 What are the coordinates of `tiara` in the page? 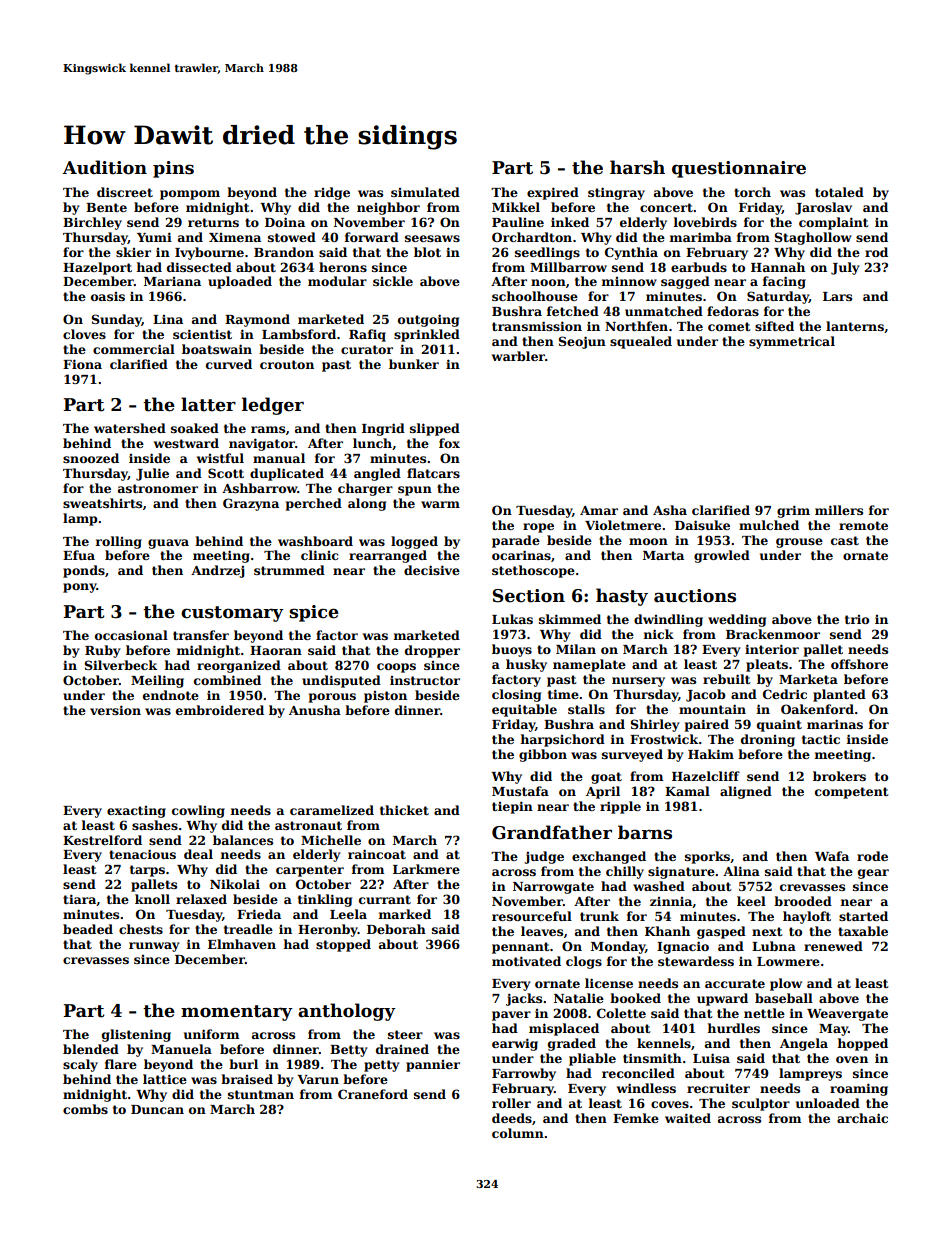 It's located at (79, 899).
